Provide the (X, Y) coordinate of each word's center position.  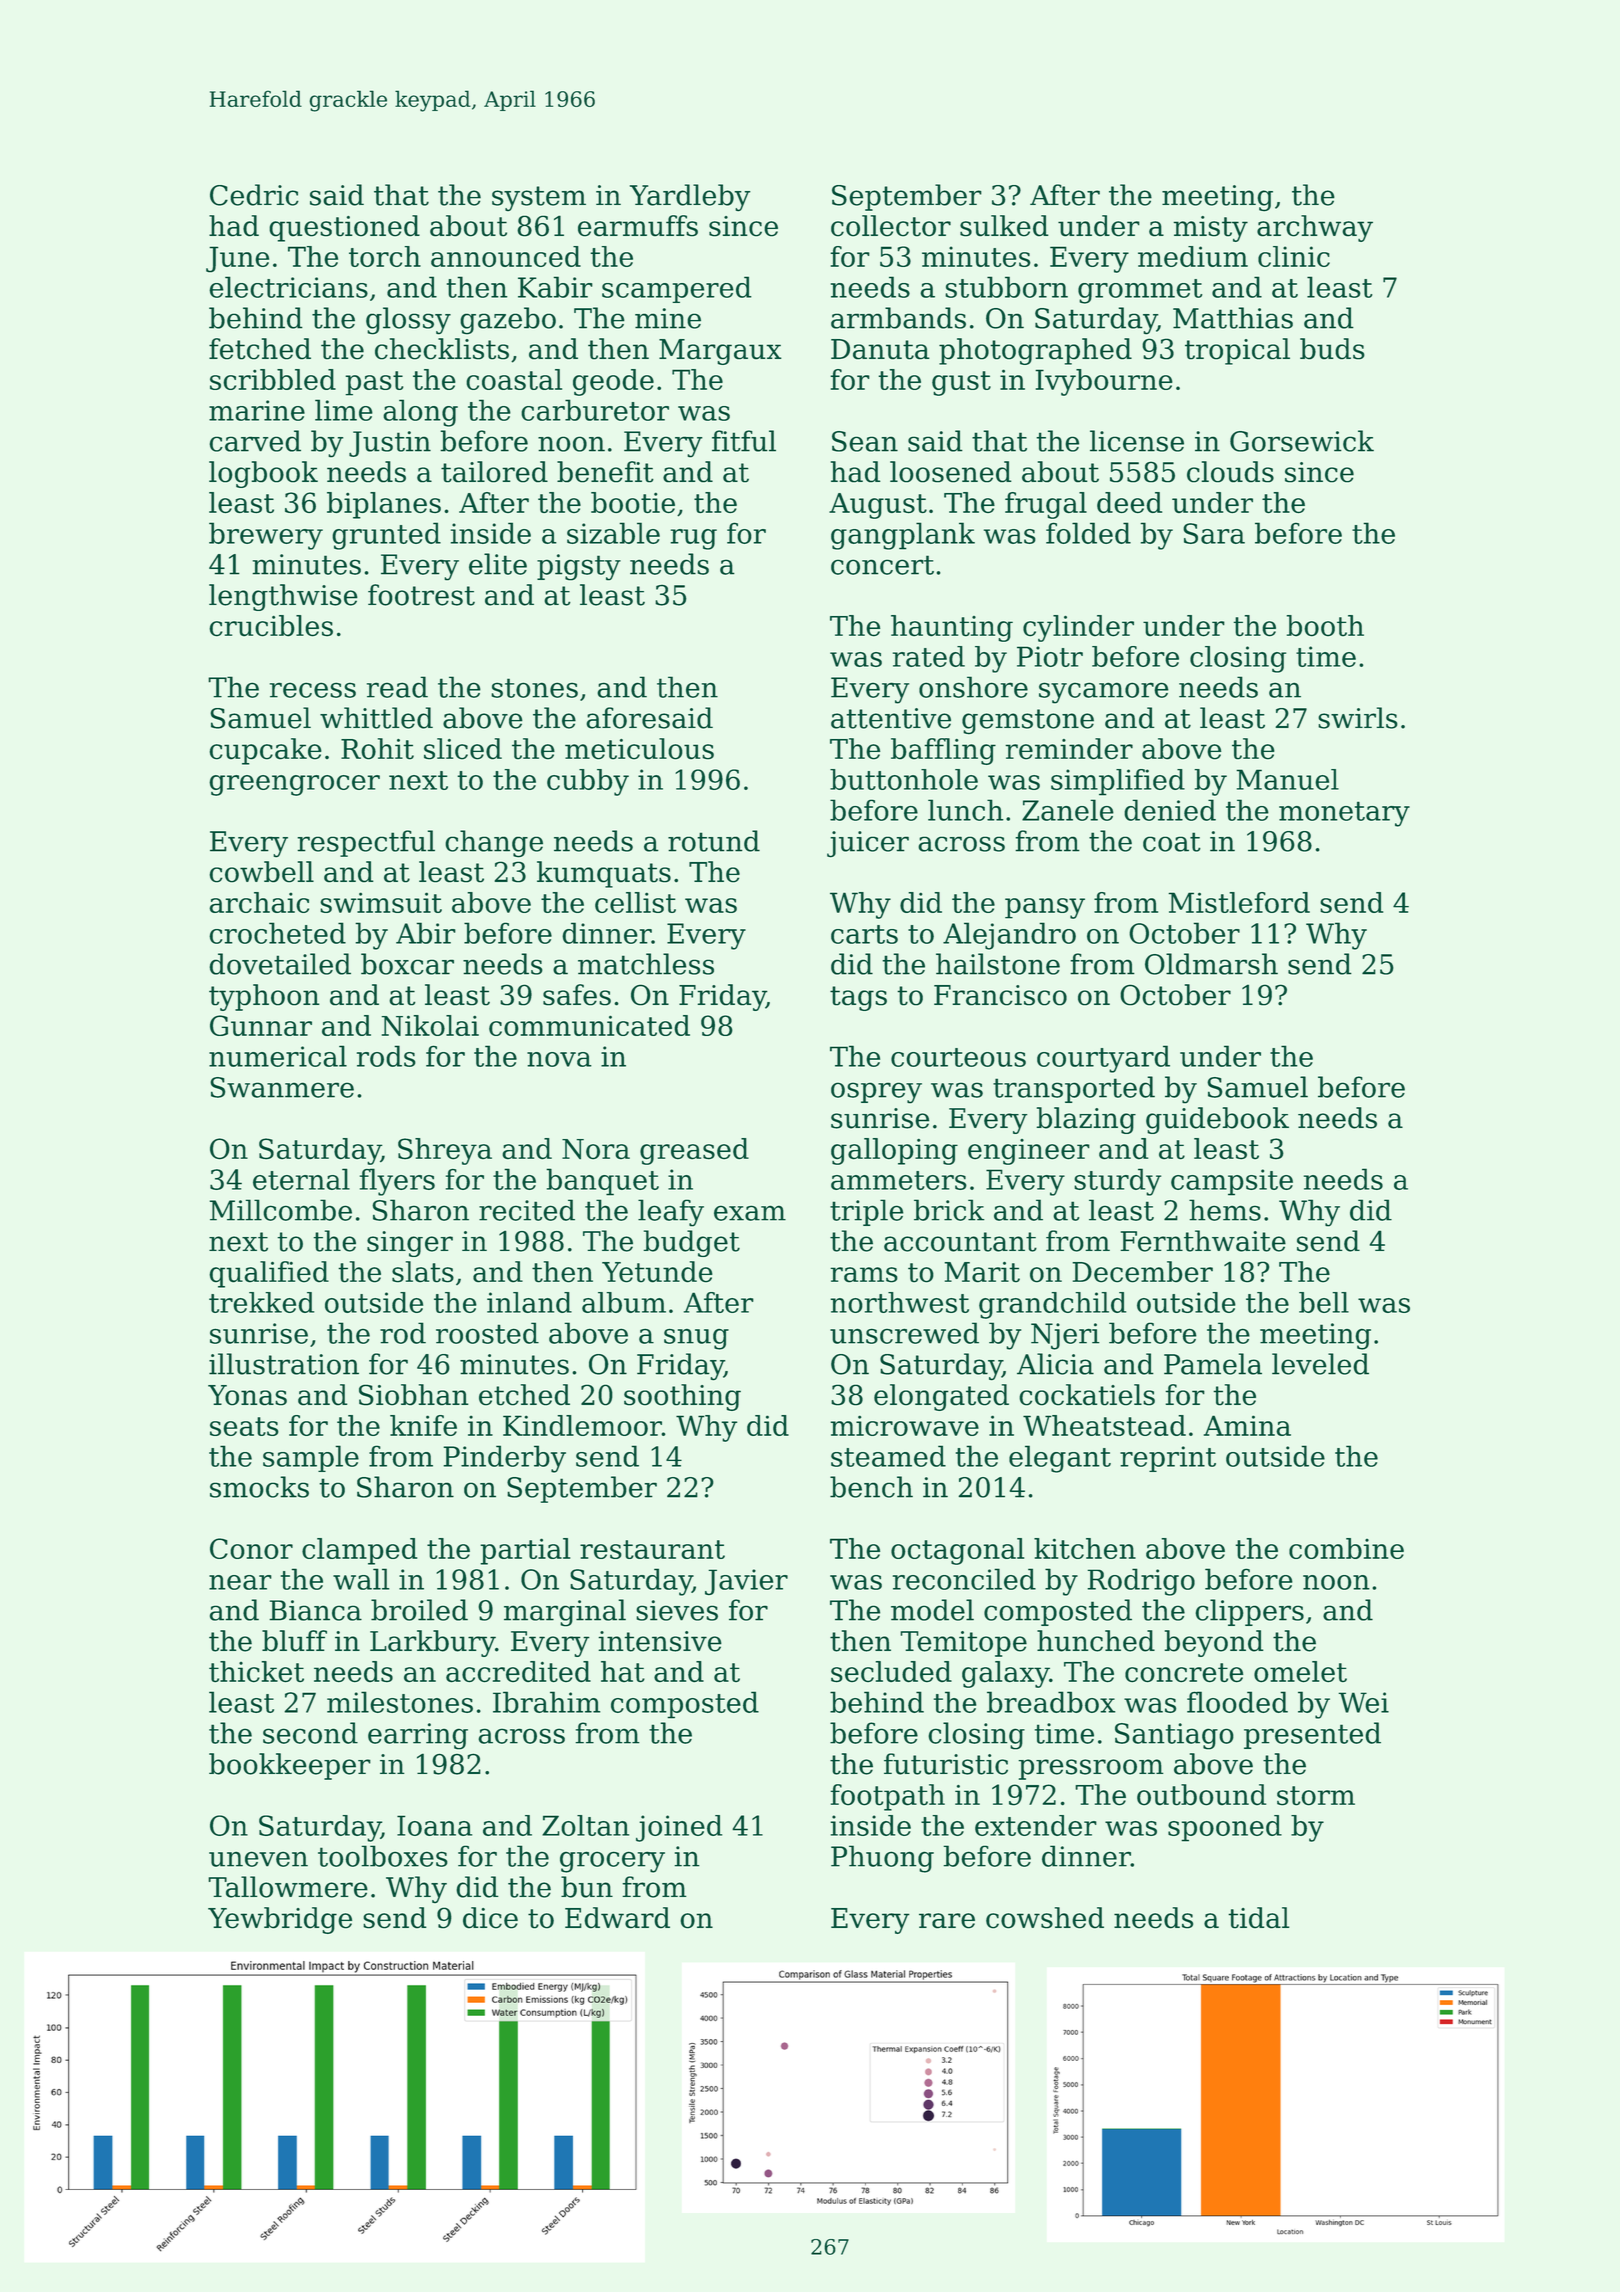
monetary (1344, 814)
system (539, 198)
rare (947, 1921)
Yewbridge (280, 1920)
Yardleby (690, 197)
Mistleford (1239, 902)
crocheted (277, 933)
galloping (894, 1151)
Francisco (1000, 995)
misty (1210, 229)
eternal (301, 1179)
